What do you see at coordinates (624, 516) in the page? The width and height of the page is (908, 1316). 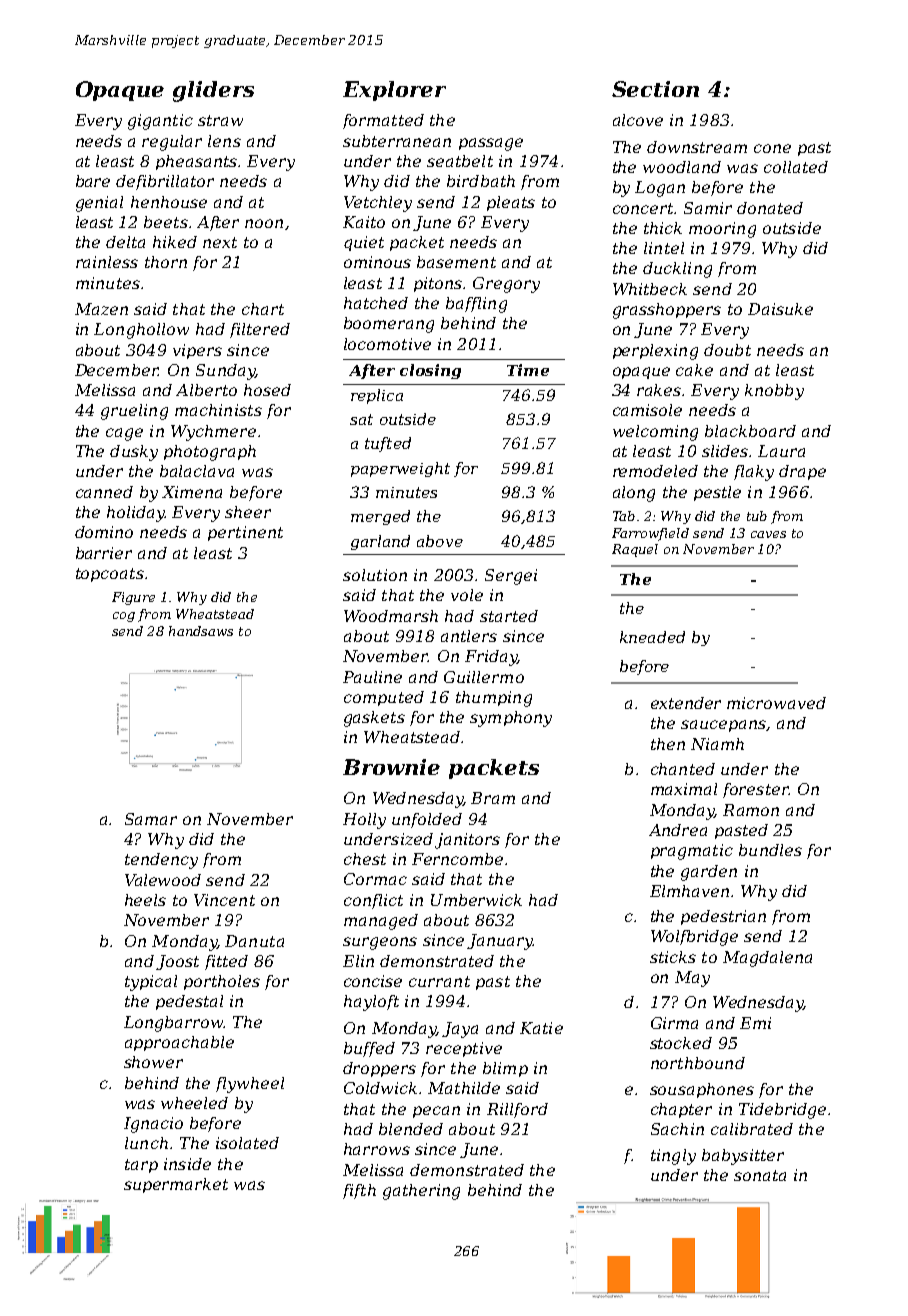 I see `Tab` at bounding box center [624, 516].
